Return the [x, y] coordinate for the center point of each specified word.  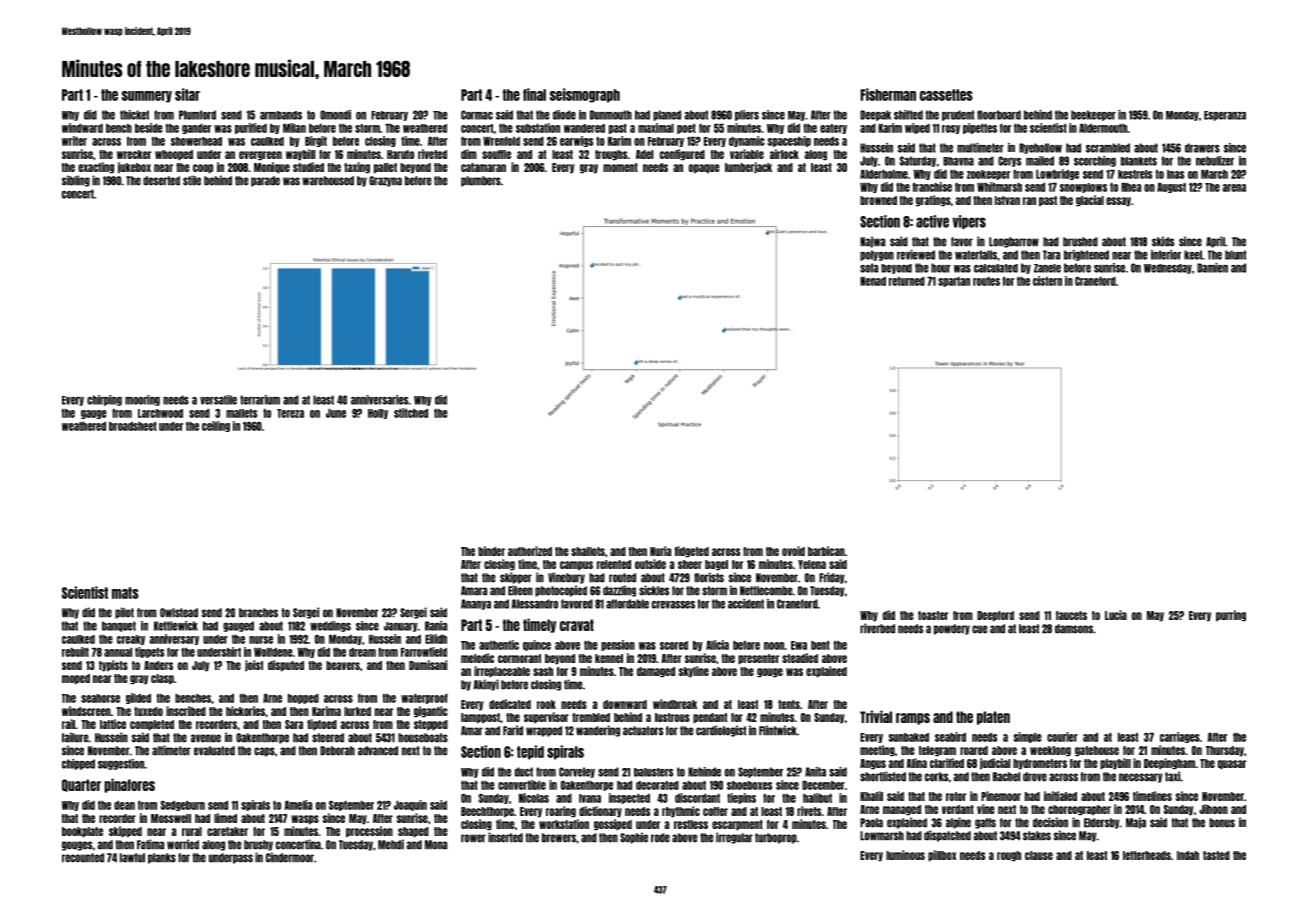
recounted [83, 858]
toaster [933, 615]
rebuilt [75, 652]
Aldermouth [1103, 128]
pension [618, 645]
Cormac [477, 115]
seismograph [585, 95]
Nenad [873, 281]
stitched [411, 413]
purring [1231, 616]
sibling [76, 181]
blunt [1235, 255]
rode [660, 838]
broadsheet [133, 426]
